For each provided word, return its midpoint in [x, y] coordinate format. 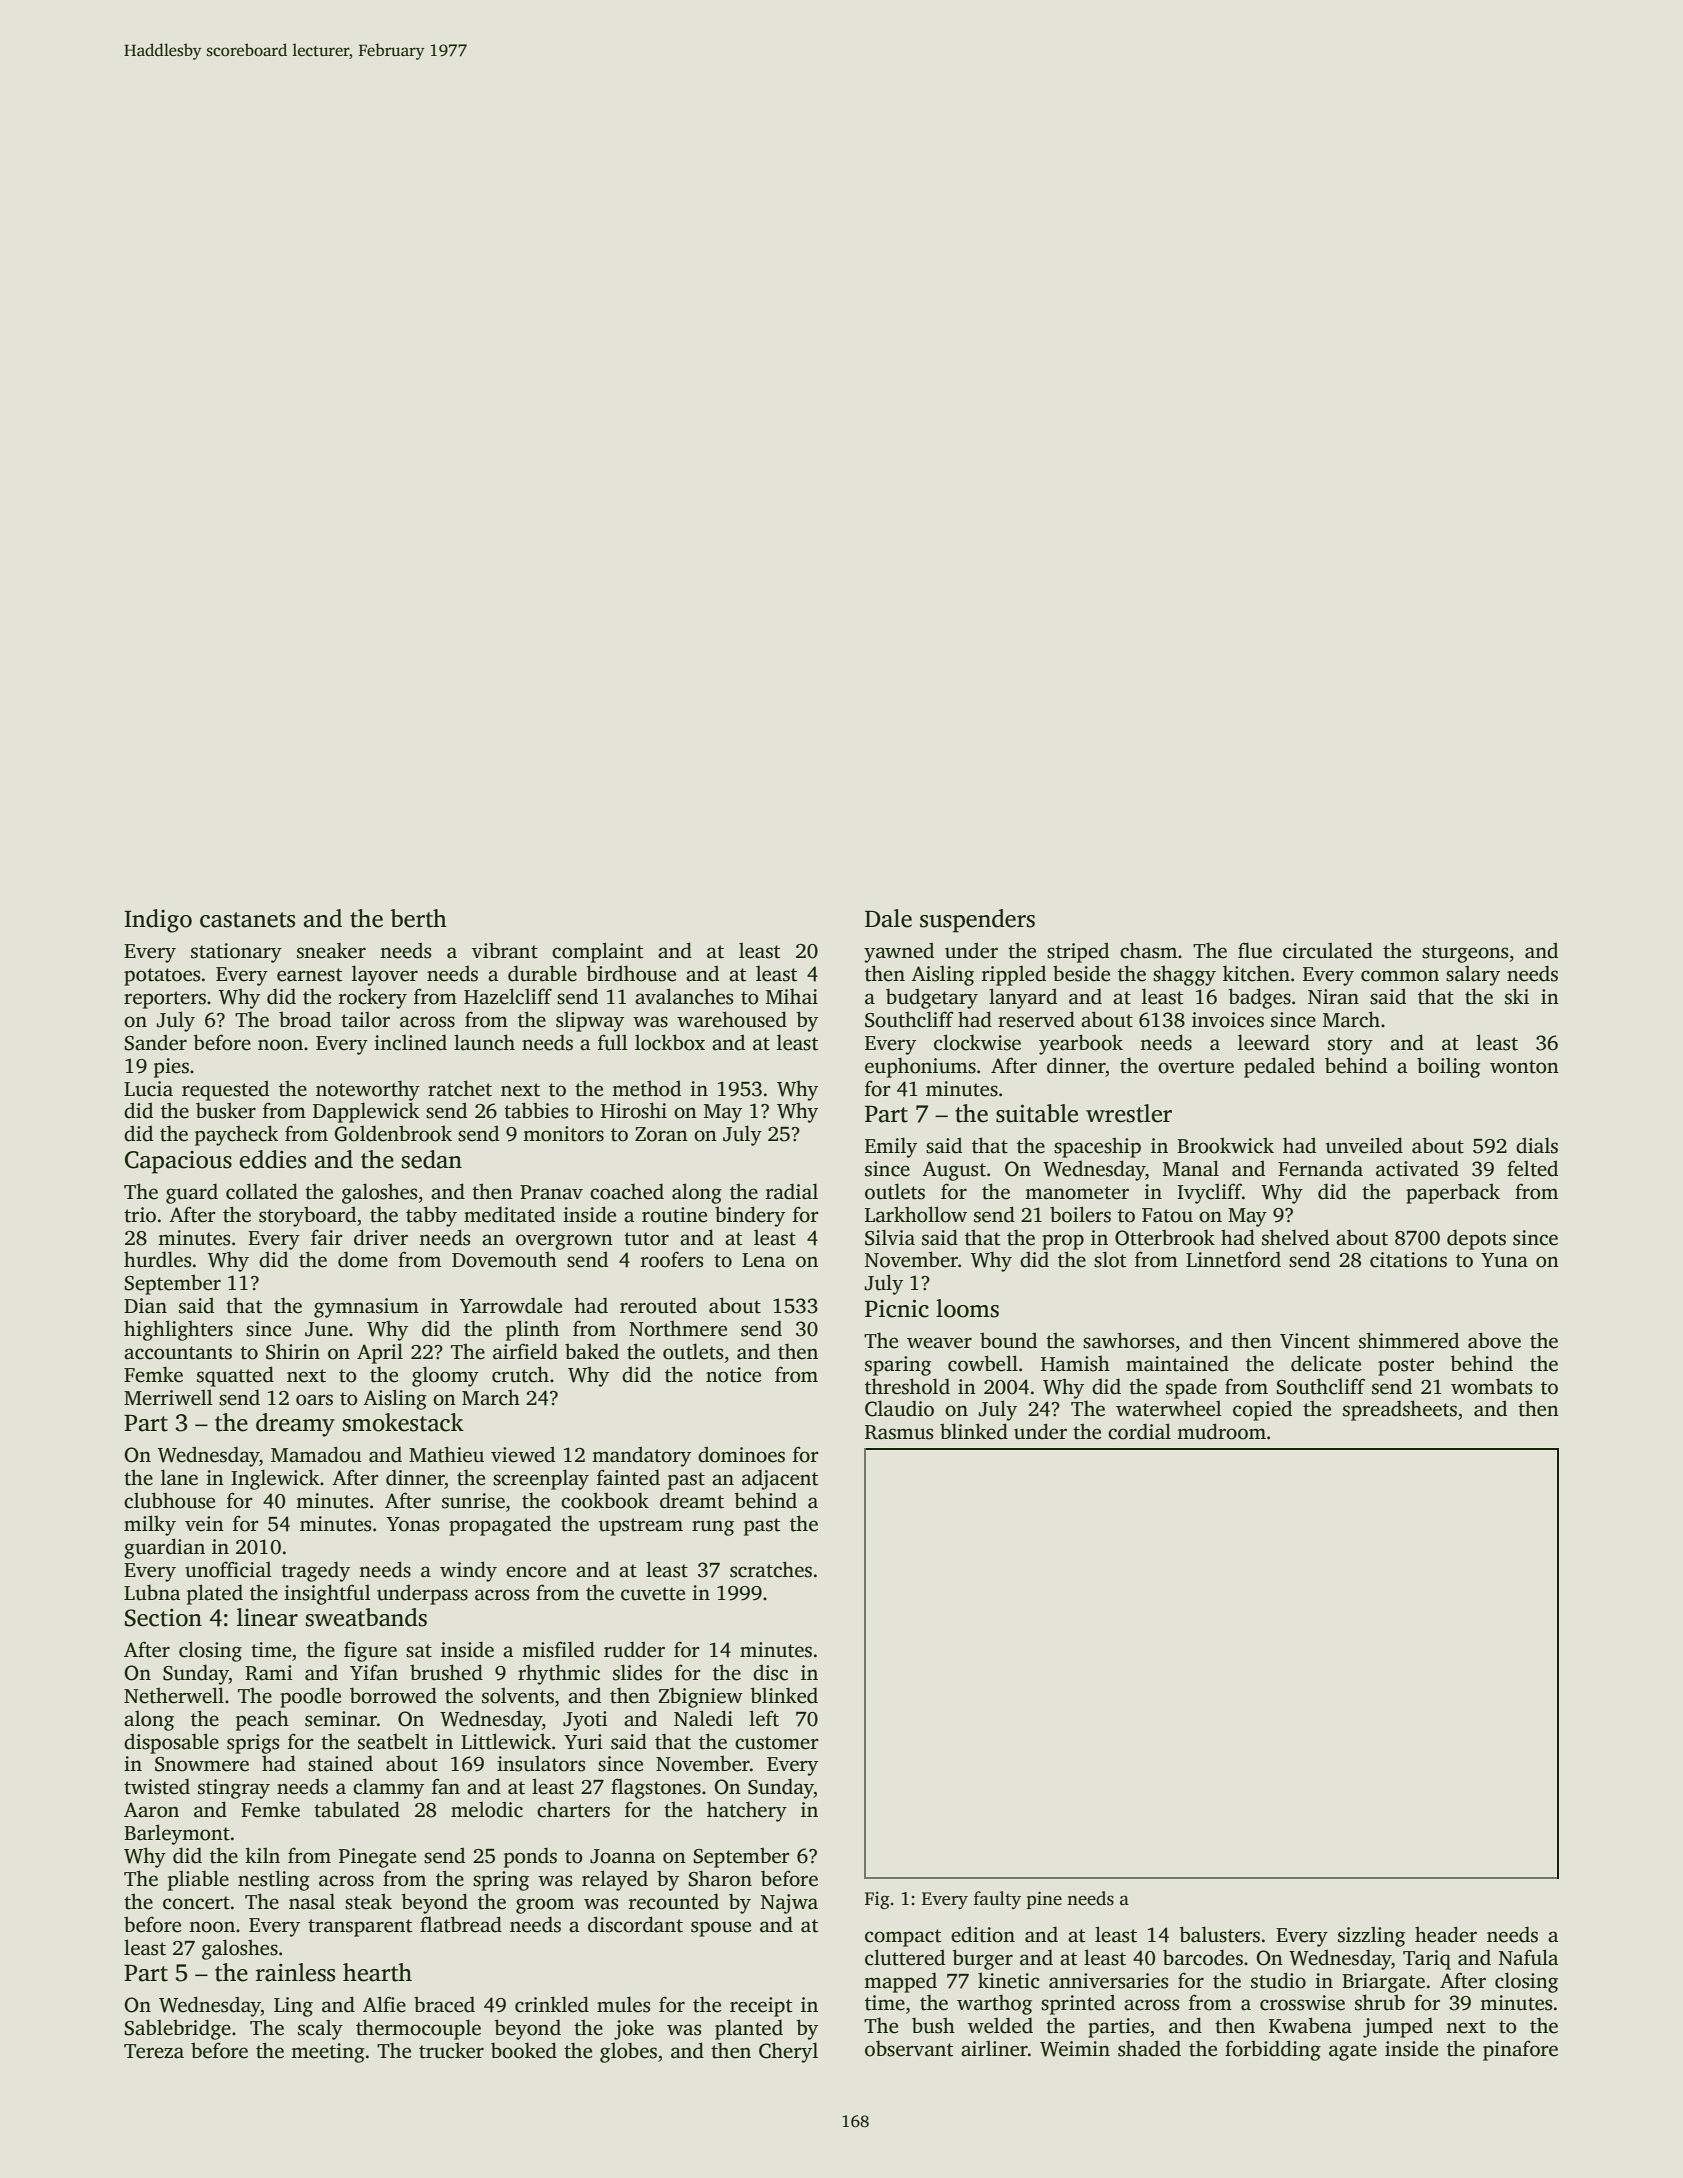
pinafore [1520, 2050]
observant [909, 2048]
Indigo [158, 921]
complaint [597, 952]
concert [196, 1903]
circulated [1328, 950]
